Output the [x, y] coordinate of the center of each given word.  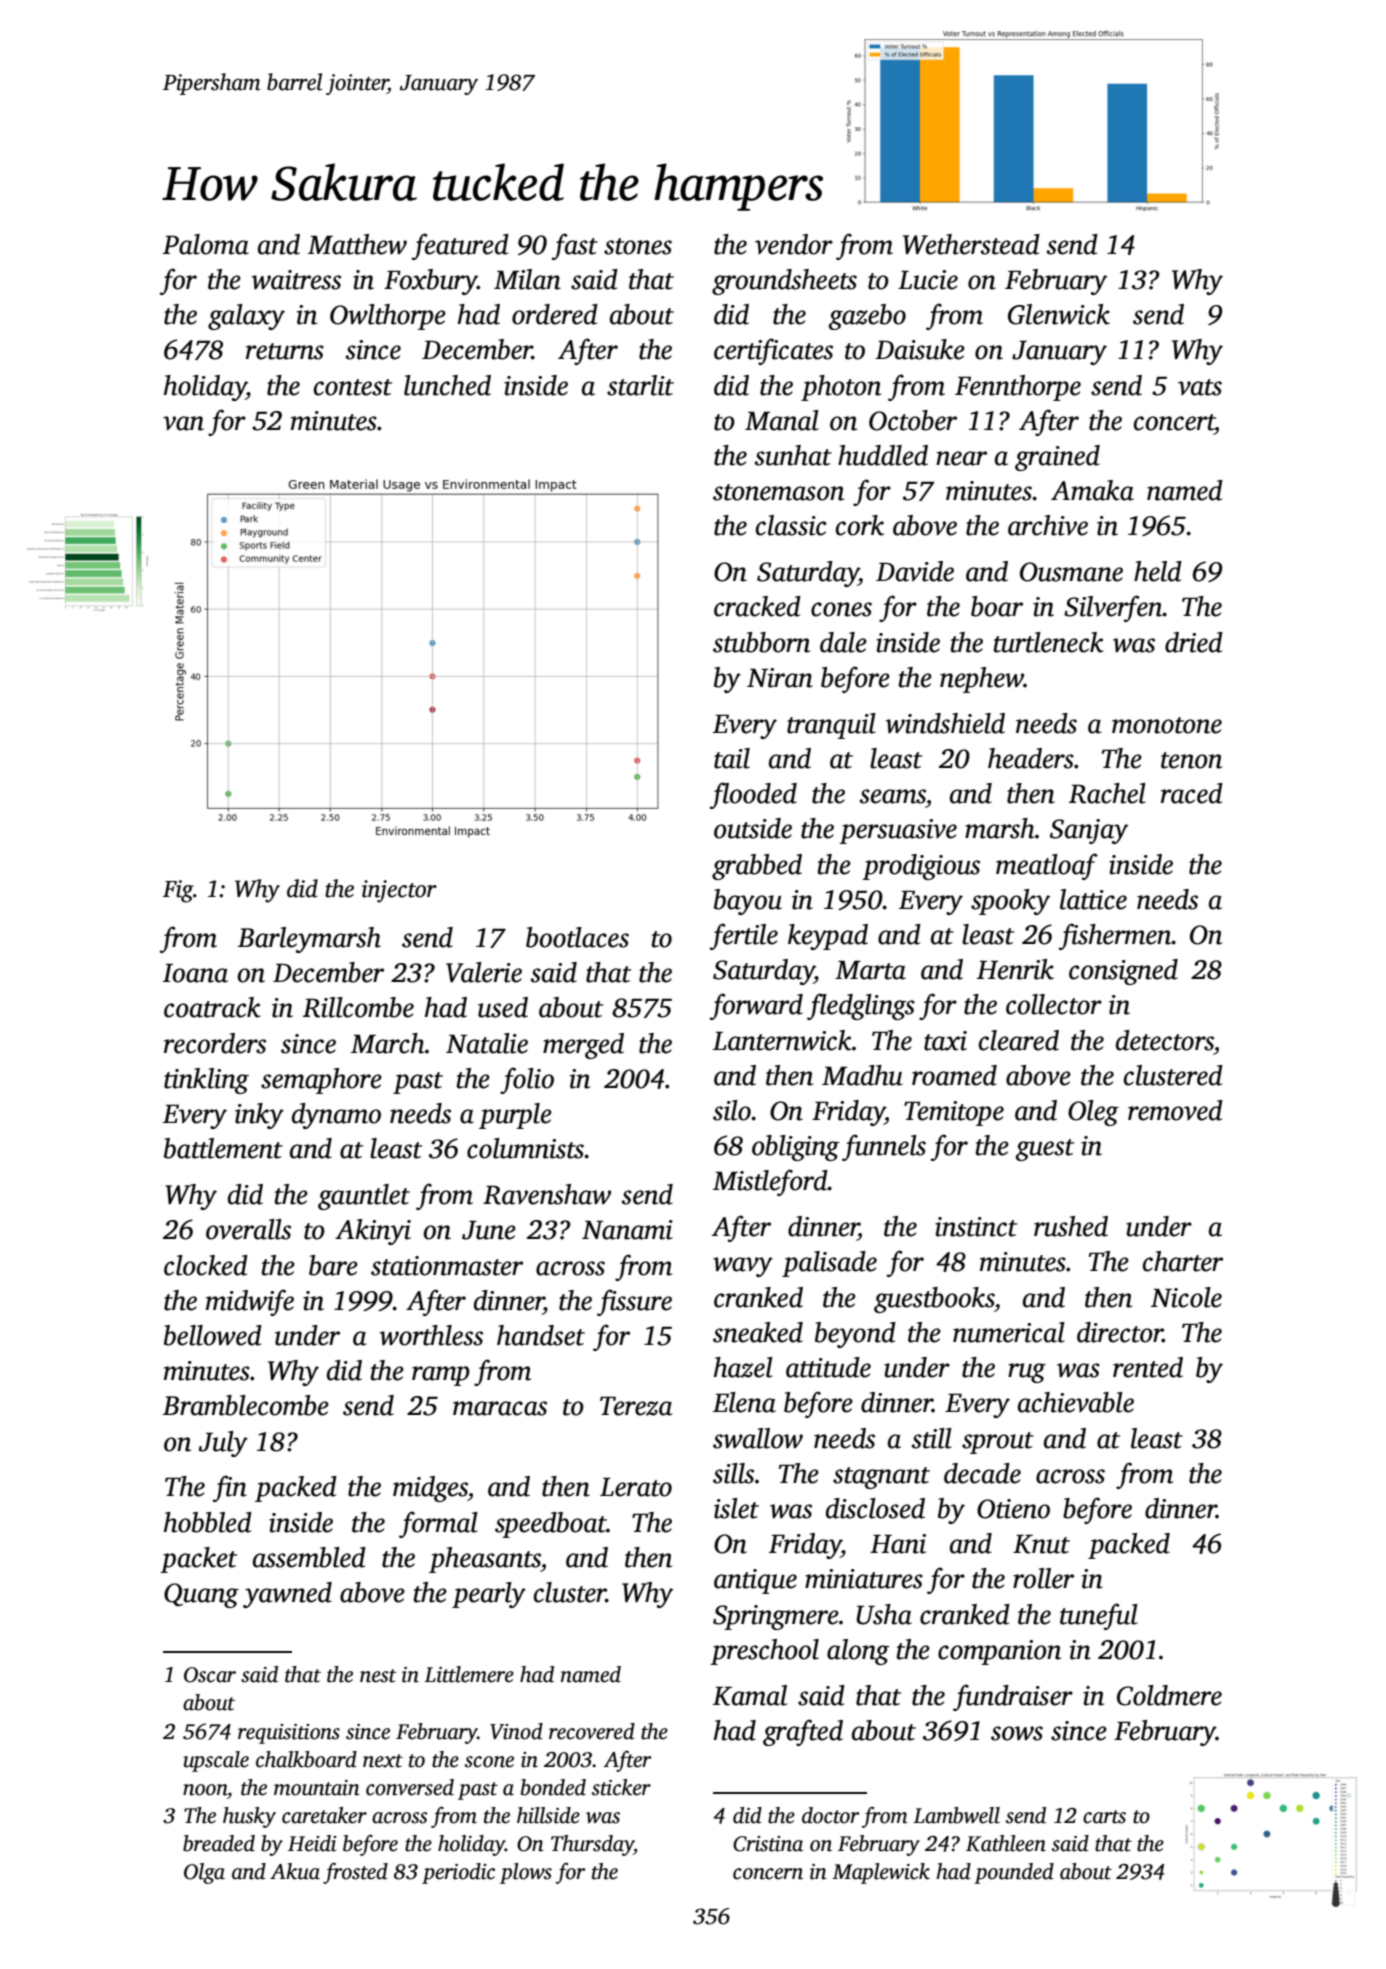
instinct [976, 1227]
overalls [248, 1229]
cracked [757, 606]
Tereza [636, 1406]
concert [1174, 422]
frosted [355, 1873]
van [183, 423]
